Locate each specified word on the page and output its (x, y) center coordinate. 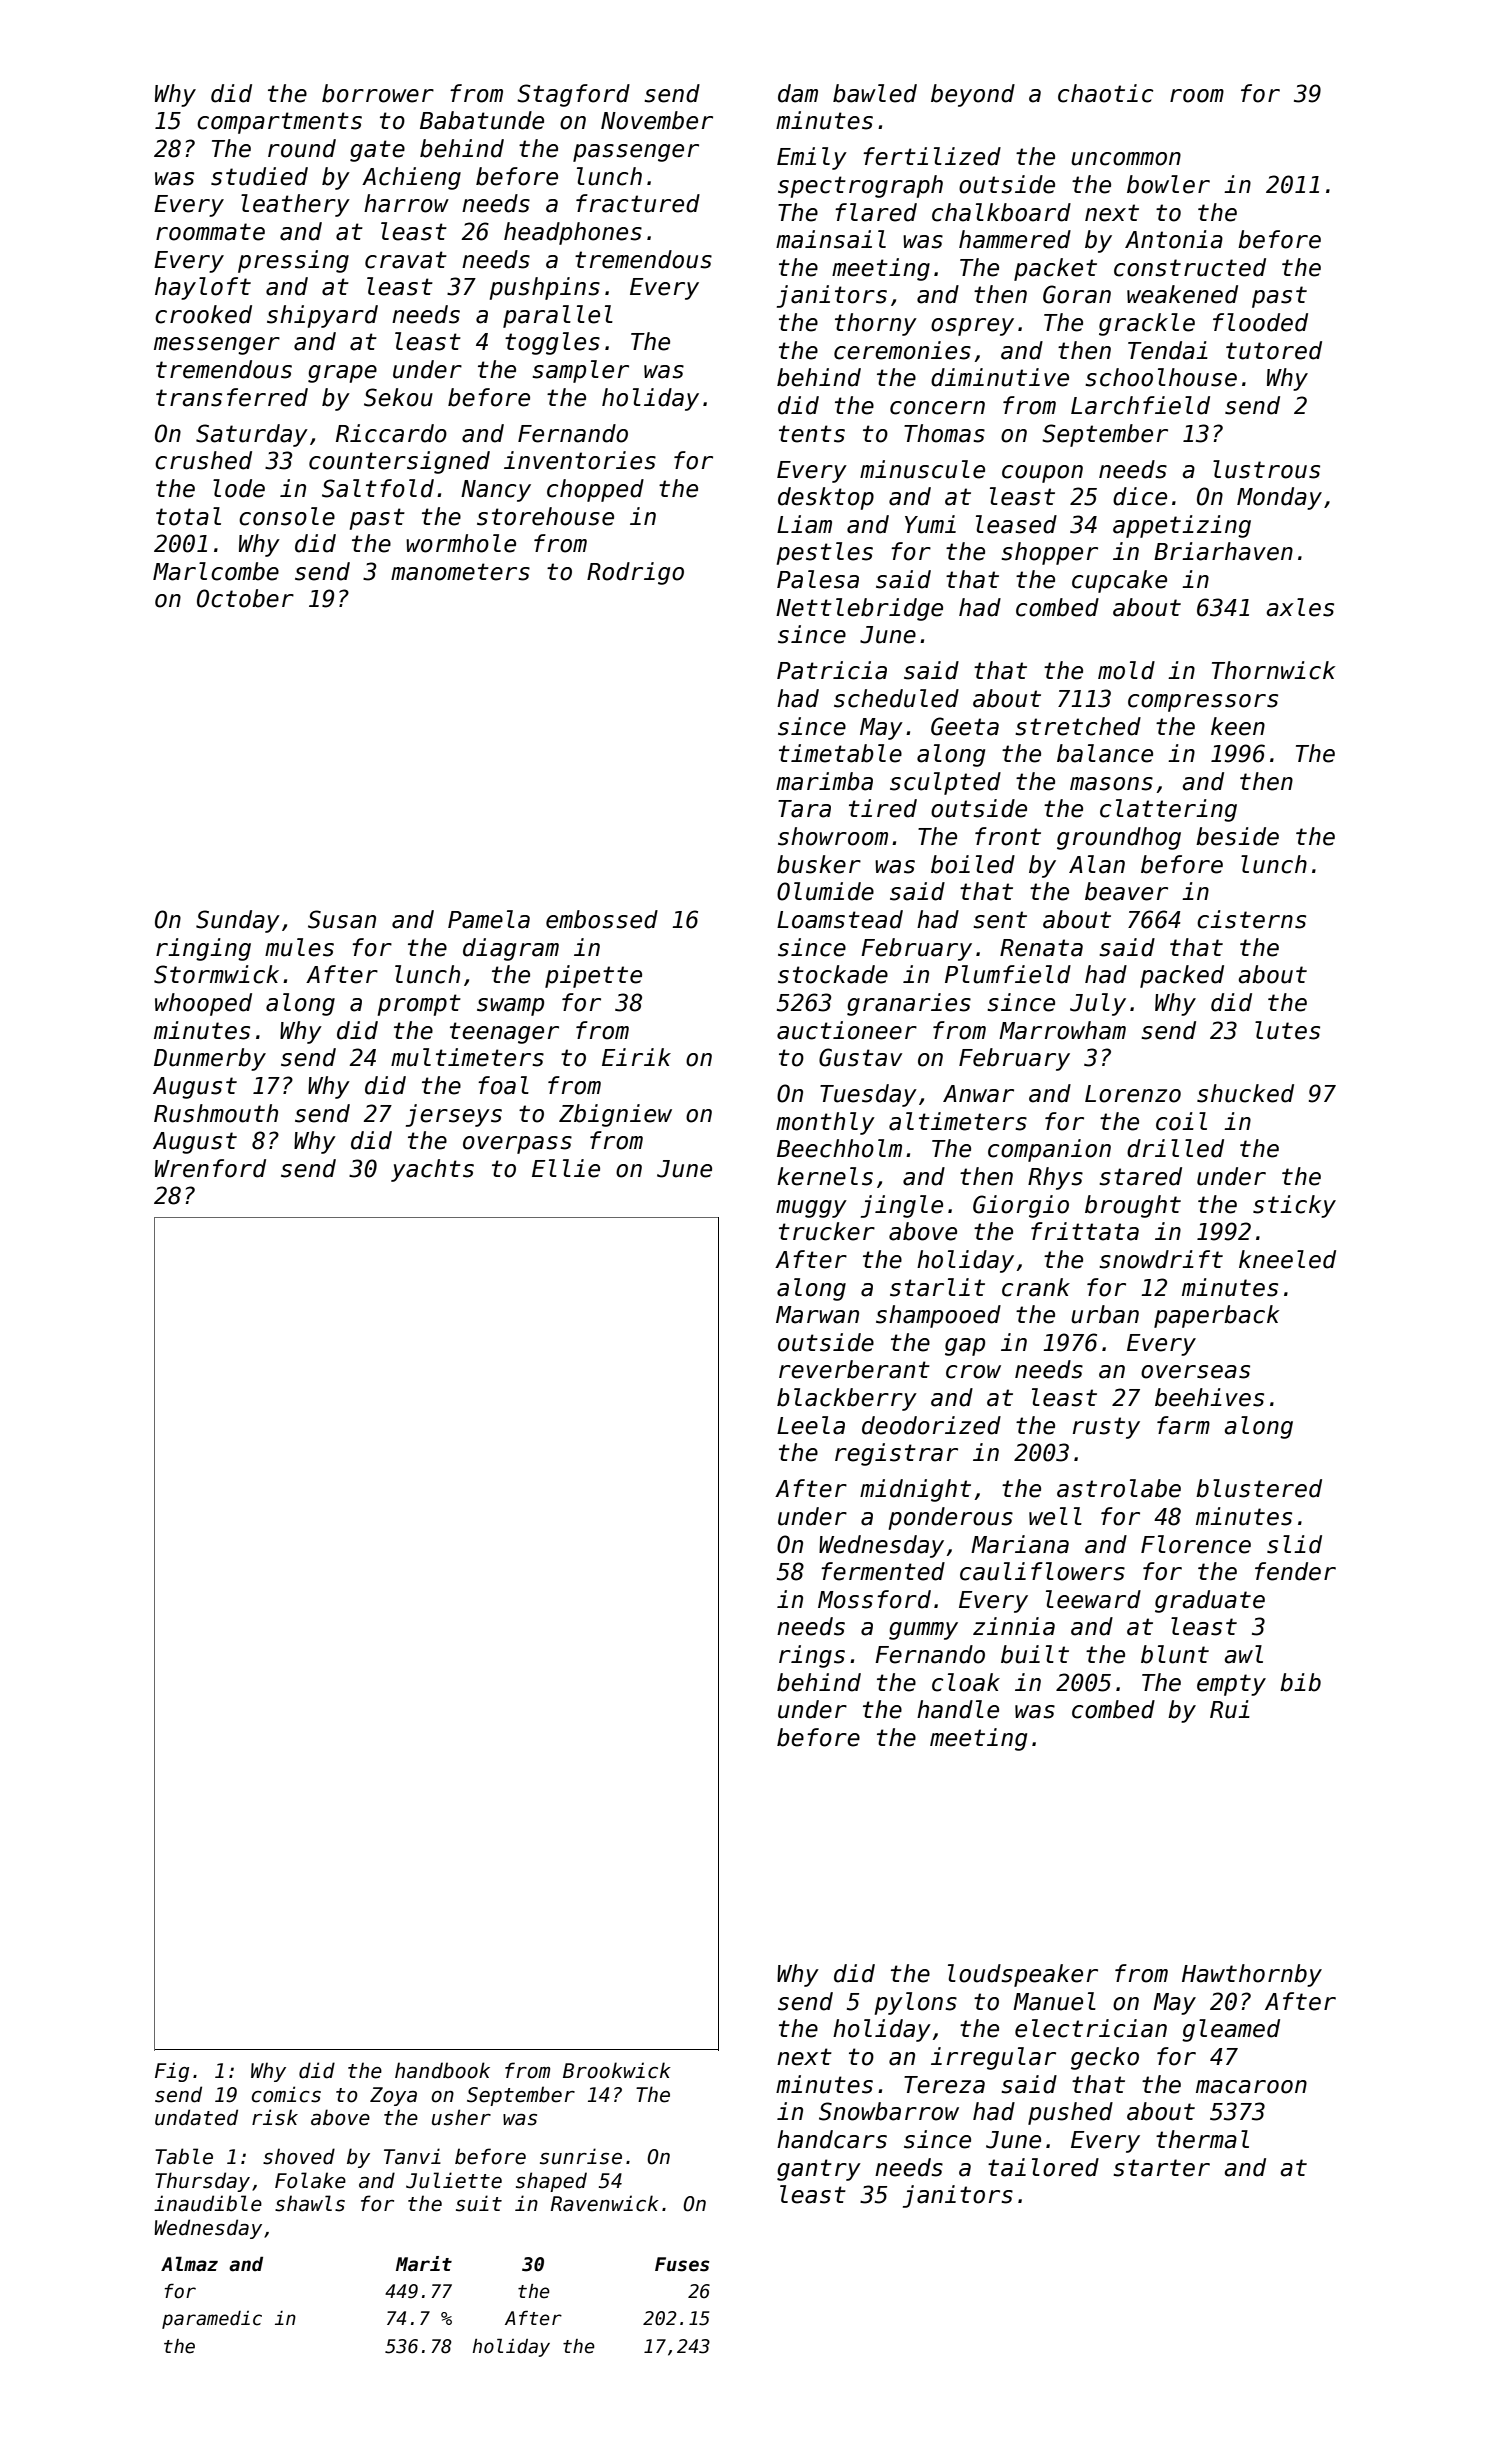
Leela (811, 1425)
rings (812, 1656)
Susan (342, 919)
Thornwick (1273, 670)
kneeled (1287, 1259)
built (1035, 1654)
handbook (442, 2070)
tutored (1274, 350)
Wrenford (210, 1168)
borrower (378, 93)
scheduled (896, 698)
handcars (832, 2139)
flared (876, 212)
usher (461, 2117)
